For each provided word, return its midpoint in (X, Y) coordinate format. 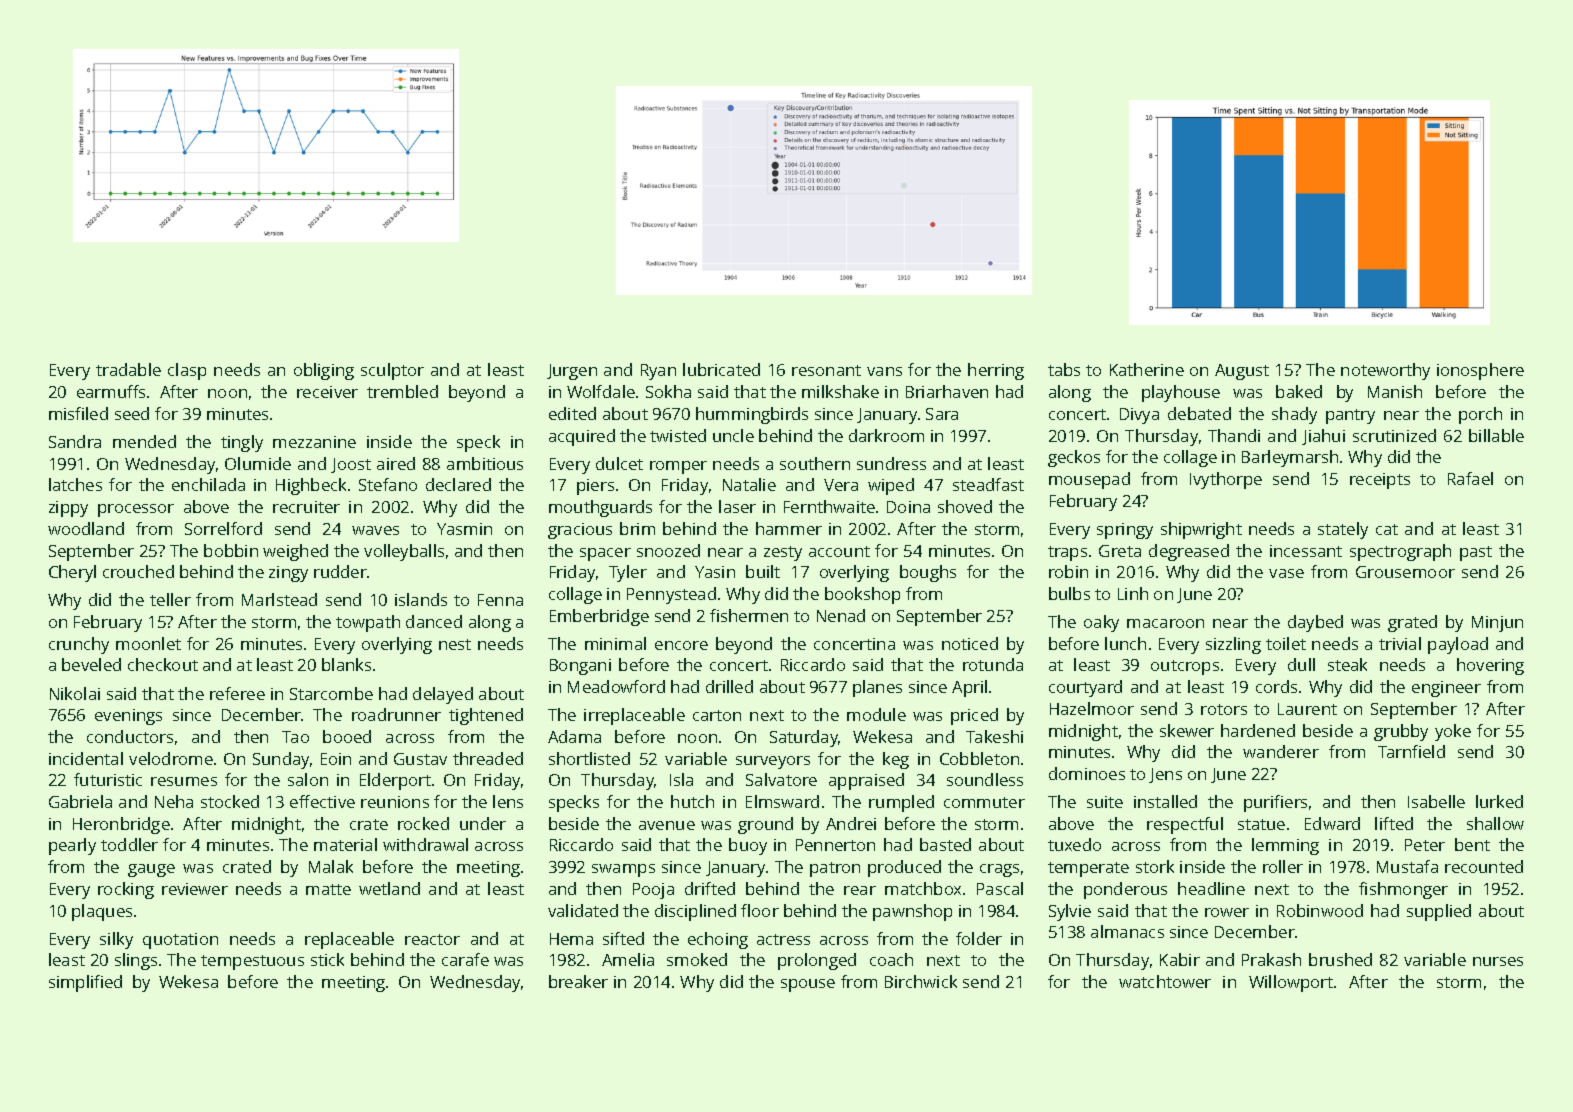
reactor (432, 939)
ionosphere (1480, 371)
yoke (1453, 732)
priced (974, 716)
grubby (1401, 732)
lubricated (721, 369)
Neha (174, 801)
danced (434, 621)
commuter (984, 802)
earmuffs (111, 391)
